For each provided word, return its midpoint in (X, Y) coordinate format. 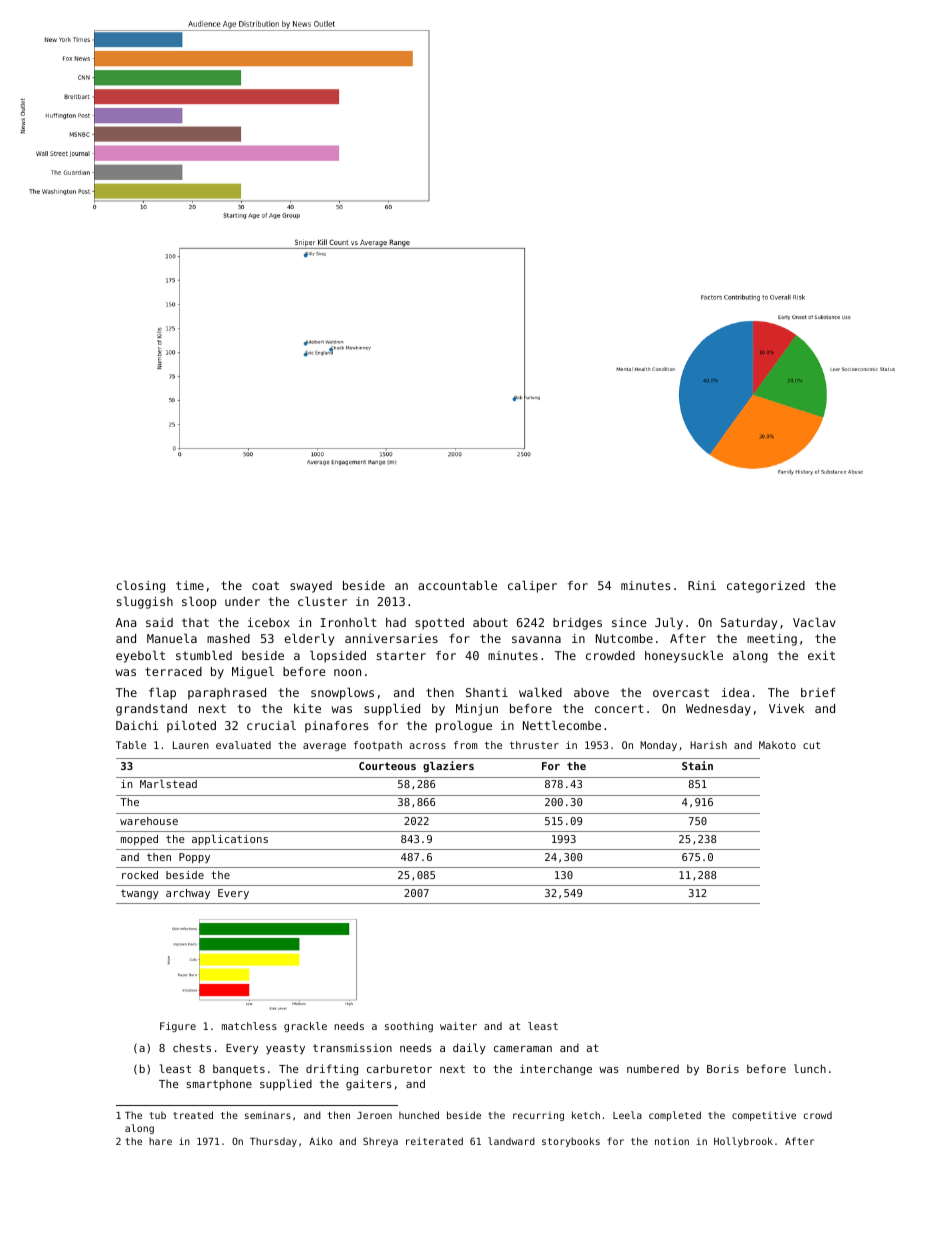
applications (230, 840)
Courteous (387, 766)
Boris (723, 1068)
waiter (458, 1026)
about (490, 622)
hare (160, 1141)
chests (192, 1047)
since (629, 622)
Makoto (777, 745)
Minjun (477, 710)
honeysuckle (684, 657)
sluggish (145, 603)
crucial (271, 725)
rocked (140, 875)
